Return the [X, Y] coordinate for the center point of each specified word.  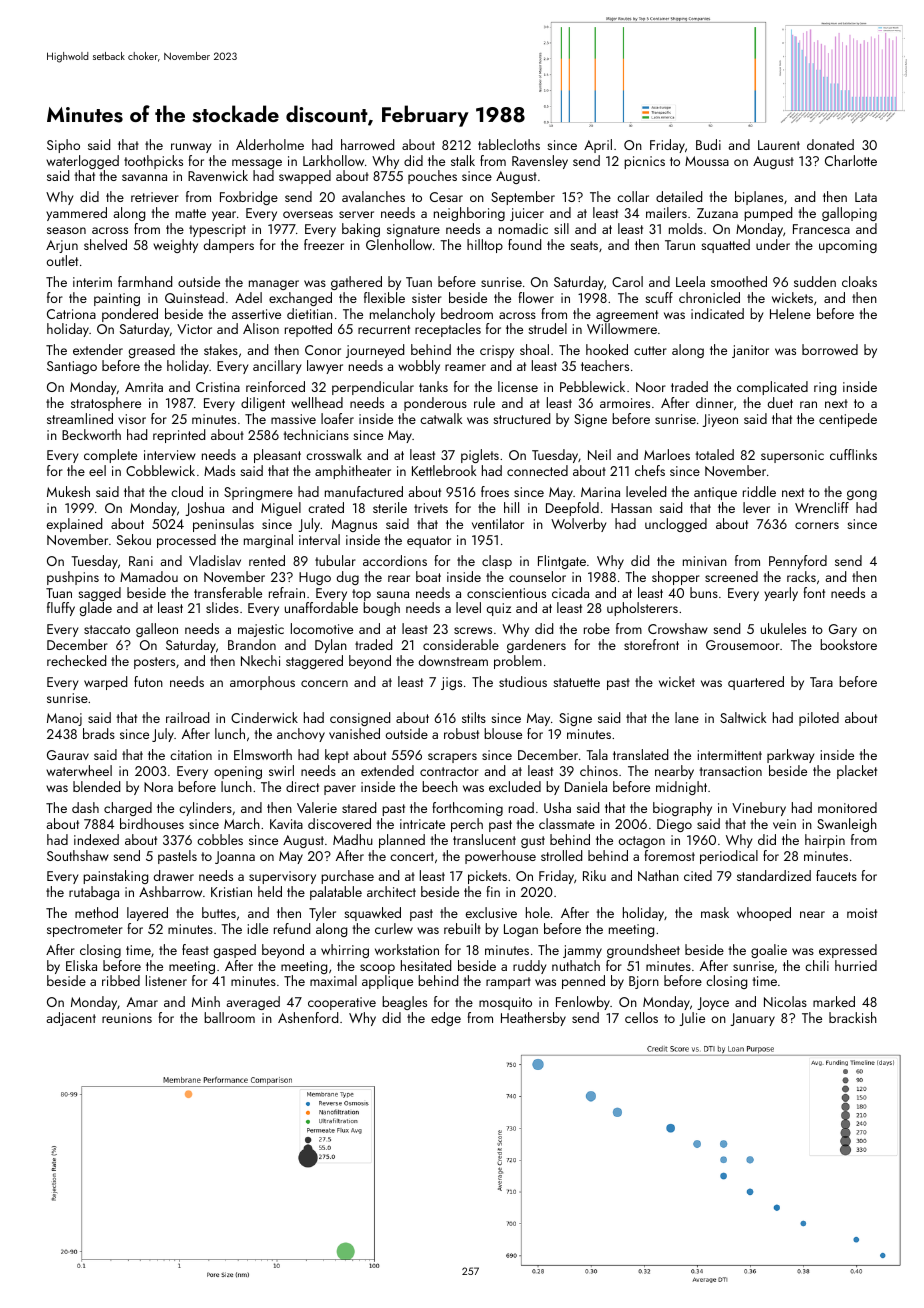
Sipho [63, 146]
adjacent [71, 1019]
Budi [708, 144]
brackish [853, 1017]
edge [446, 1019]
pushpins [73, 578]
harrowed [367, 144]
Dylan [331, 646]
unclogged [676, 525]
